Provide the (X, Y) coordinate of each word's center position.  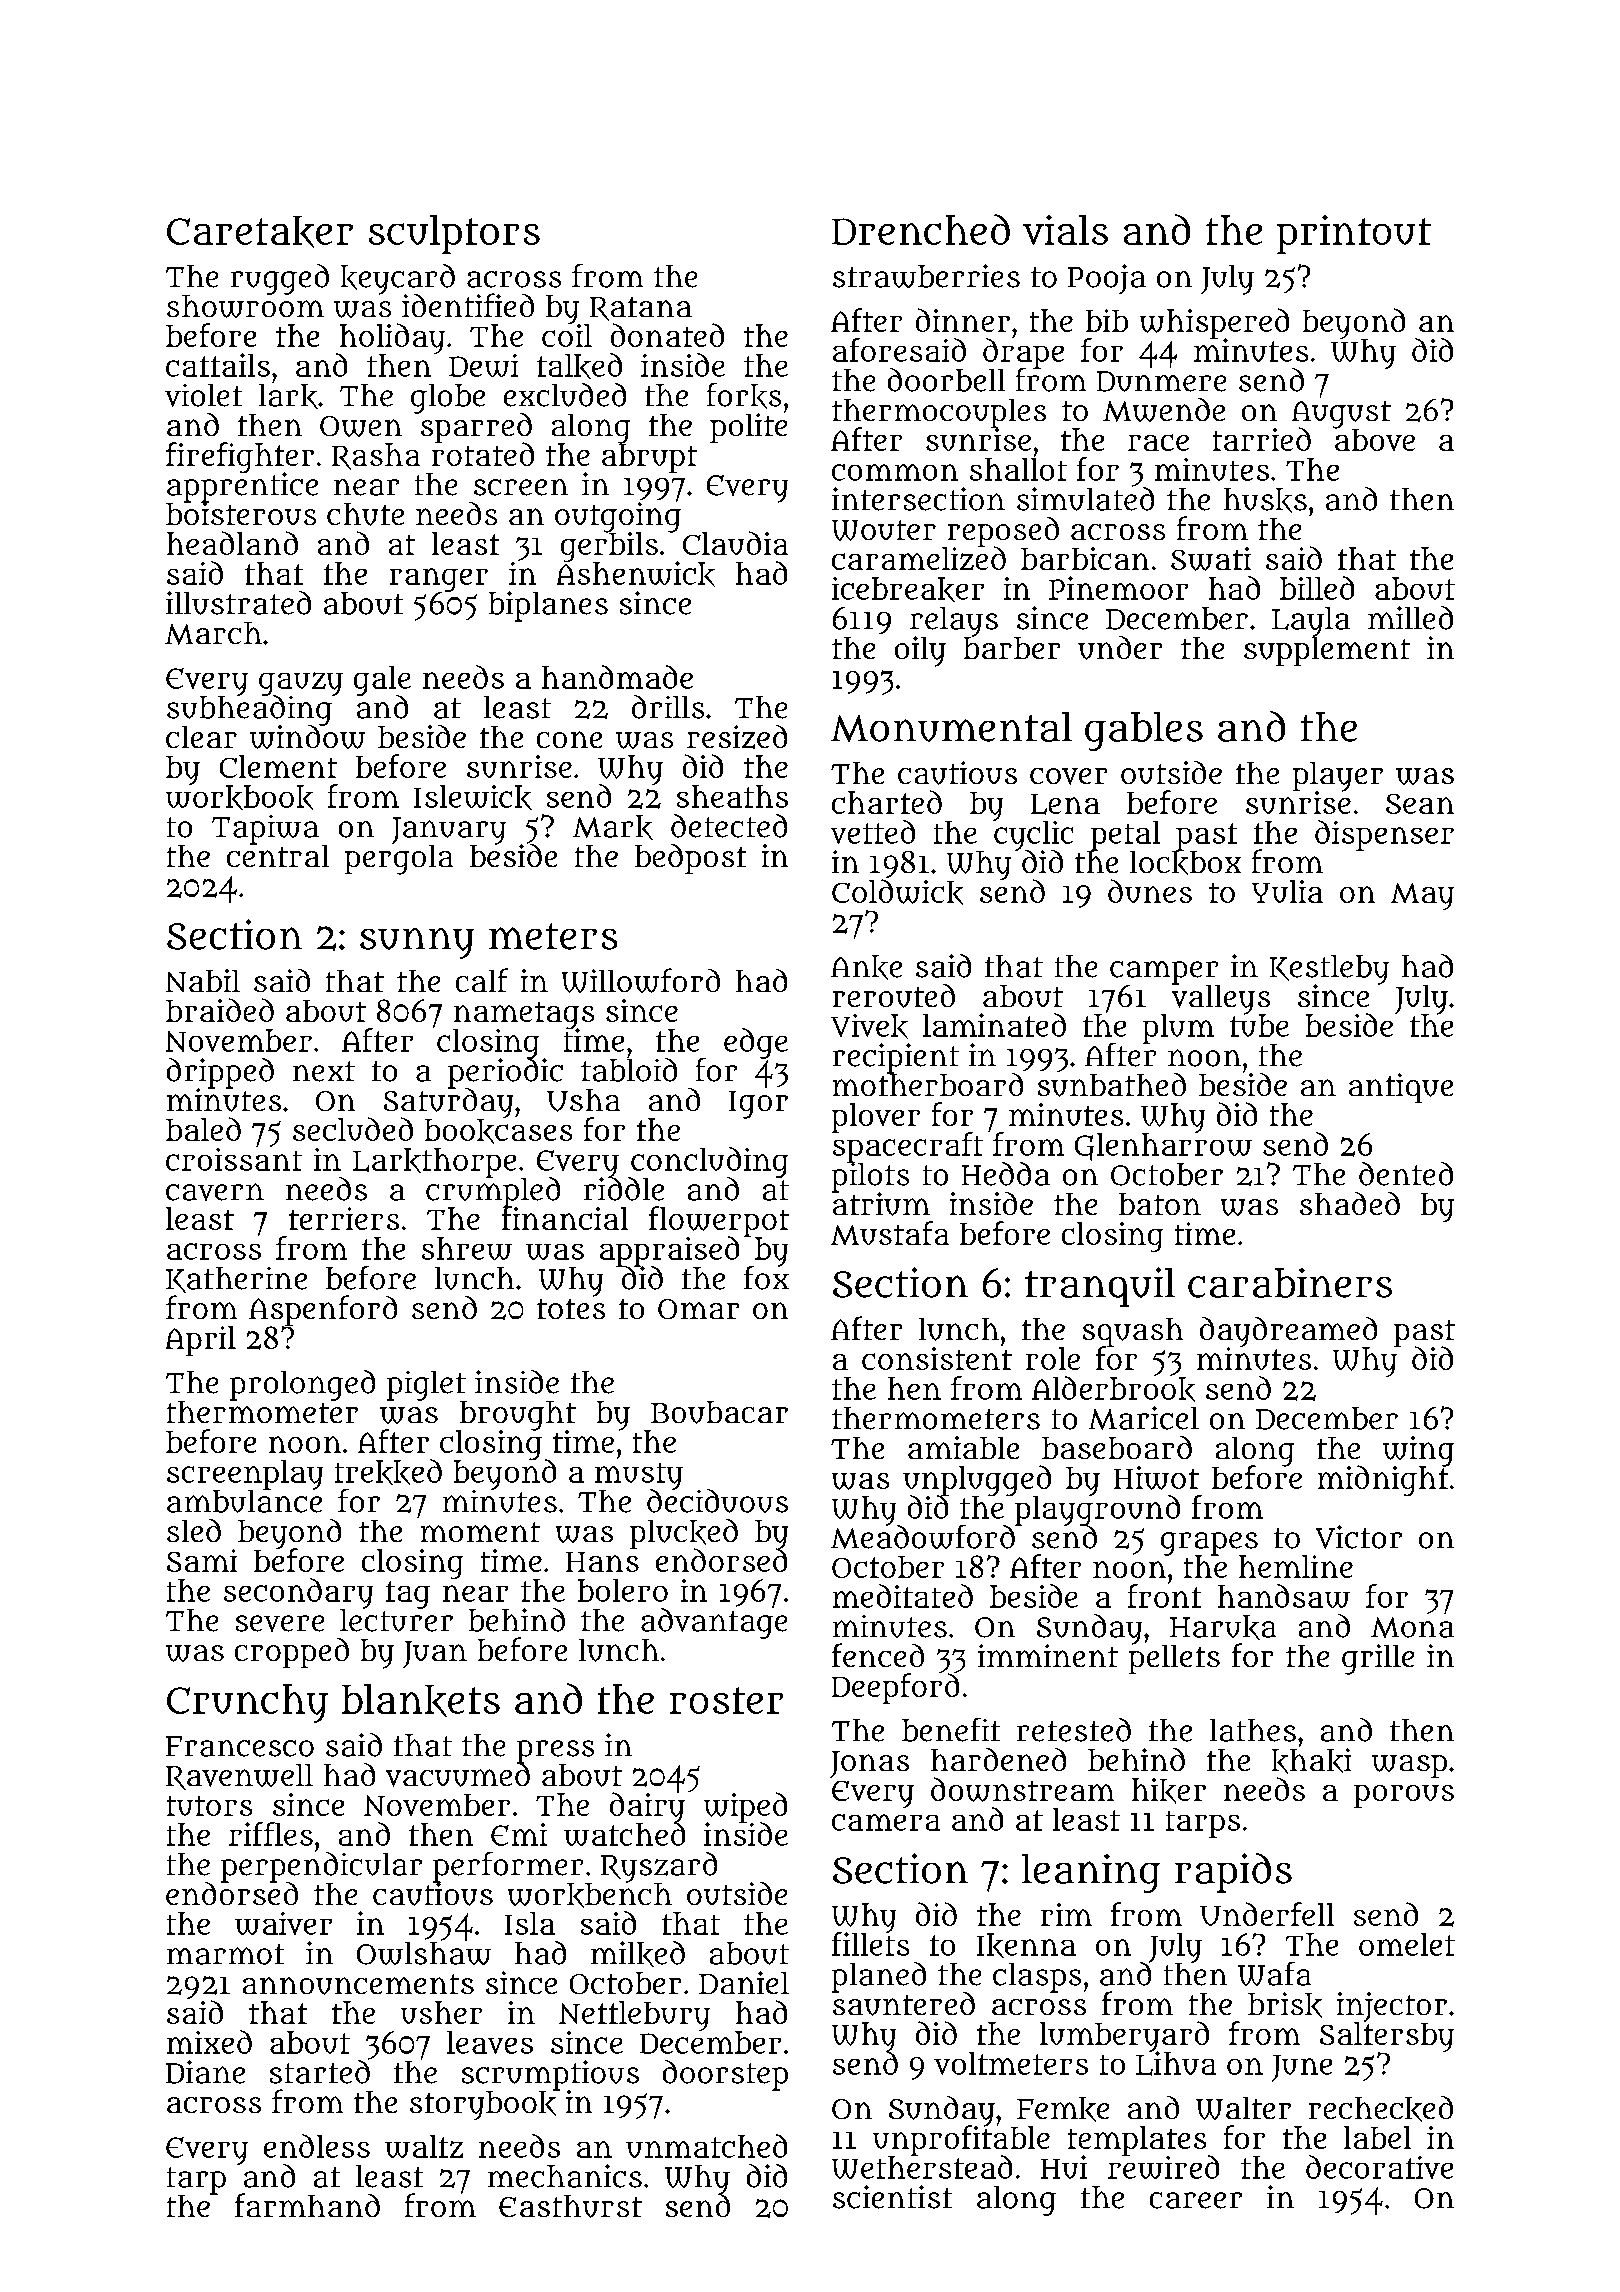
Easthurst (570, 2206)
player (1338, 776)
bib (1107, 320)
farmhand (307, 2205)
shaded (1350, 1203)
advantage (714, 1623)
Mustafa (890, 1233)
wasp (1409, 1766)
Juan (435, 1654)
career (1196, 2200)
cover (1068, 776)
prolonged (302, 1385)
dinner (963, 320)
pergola (399, 860)
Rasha (376, 456)
